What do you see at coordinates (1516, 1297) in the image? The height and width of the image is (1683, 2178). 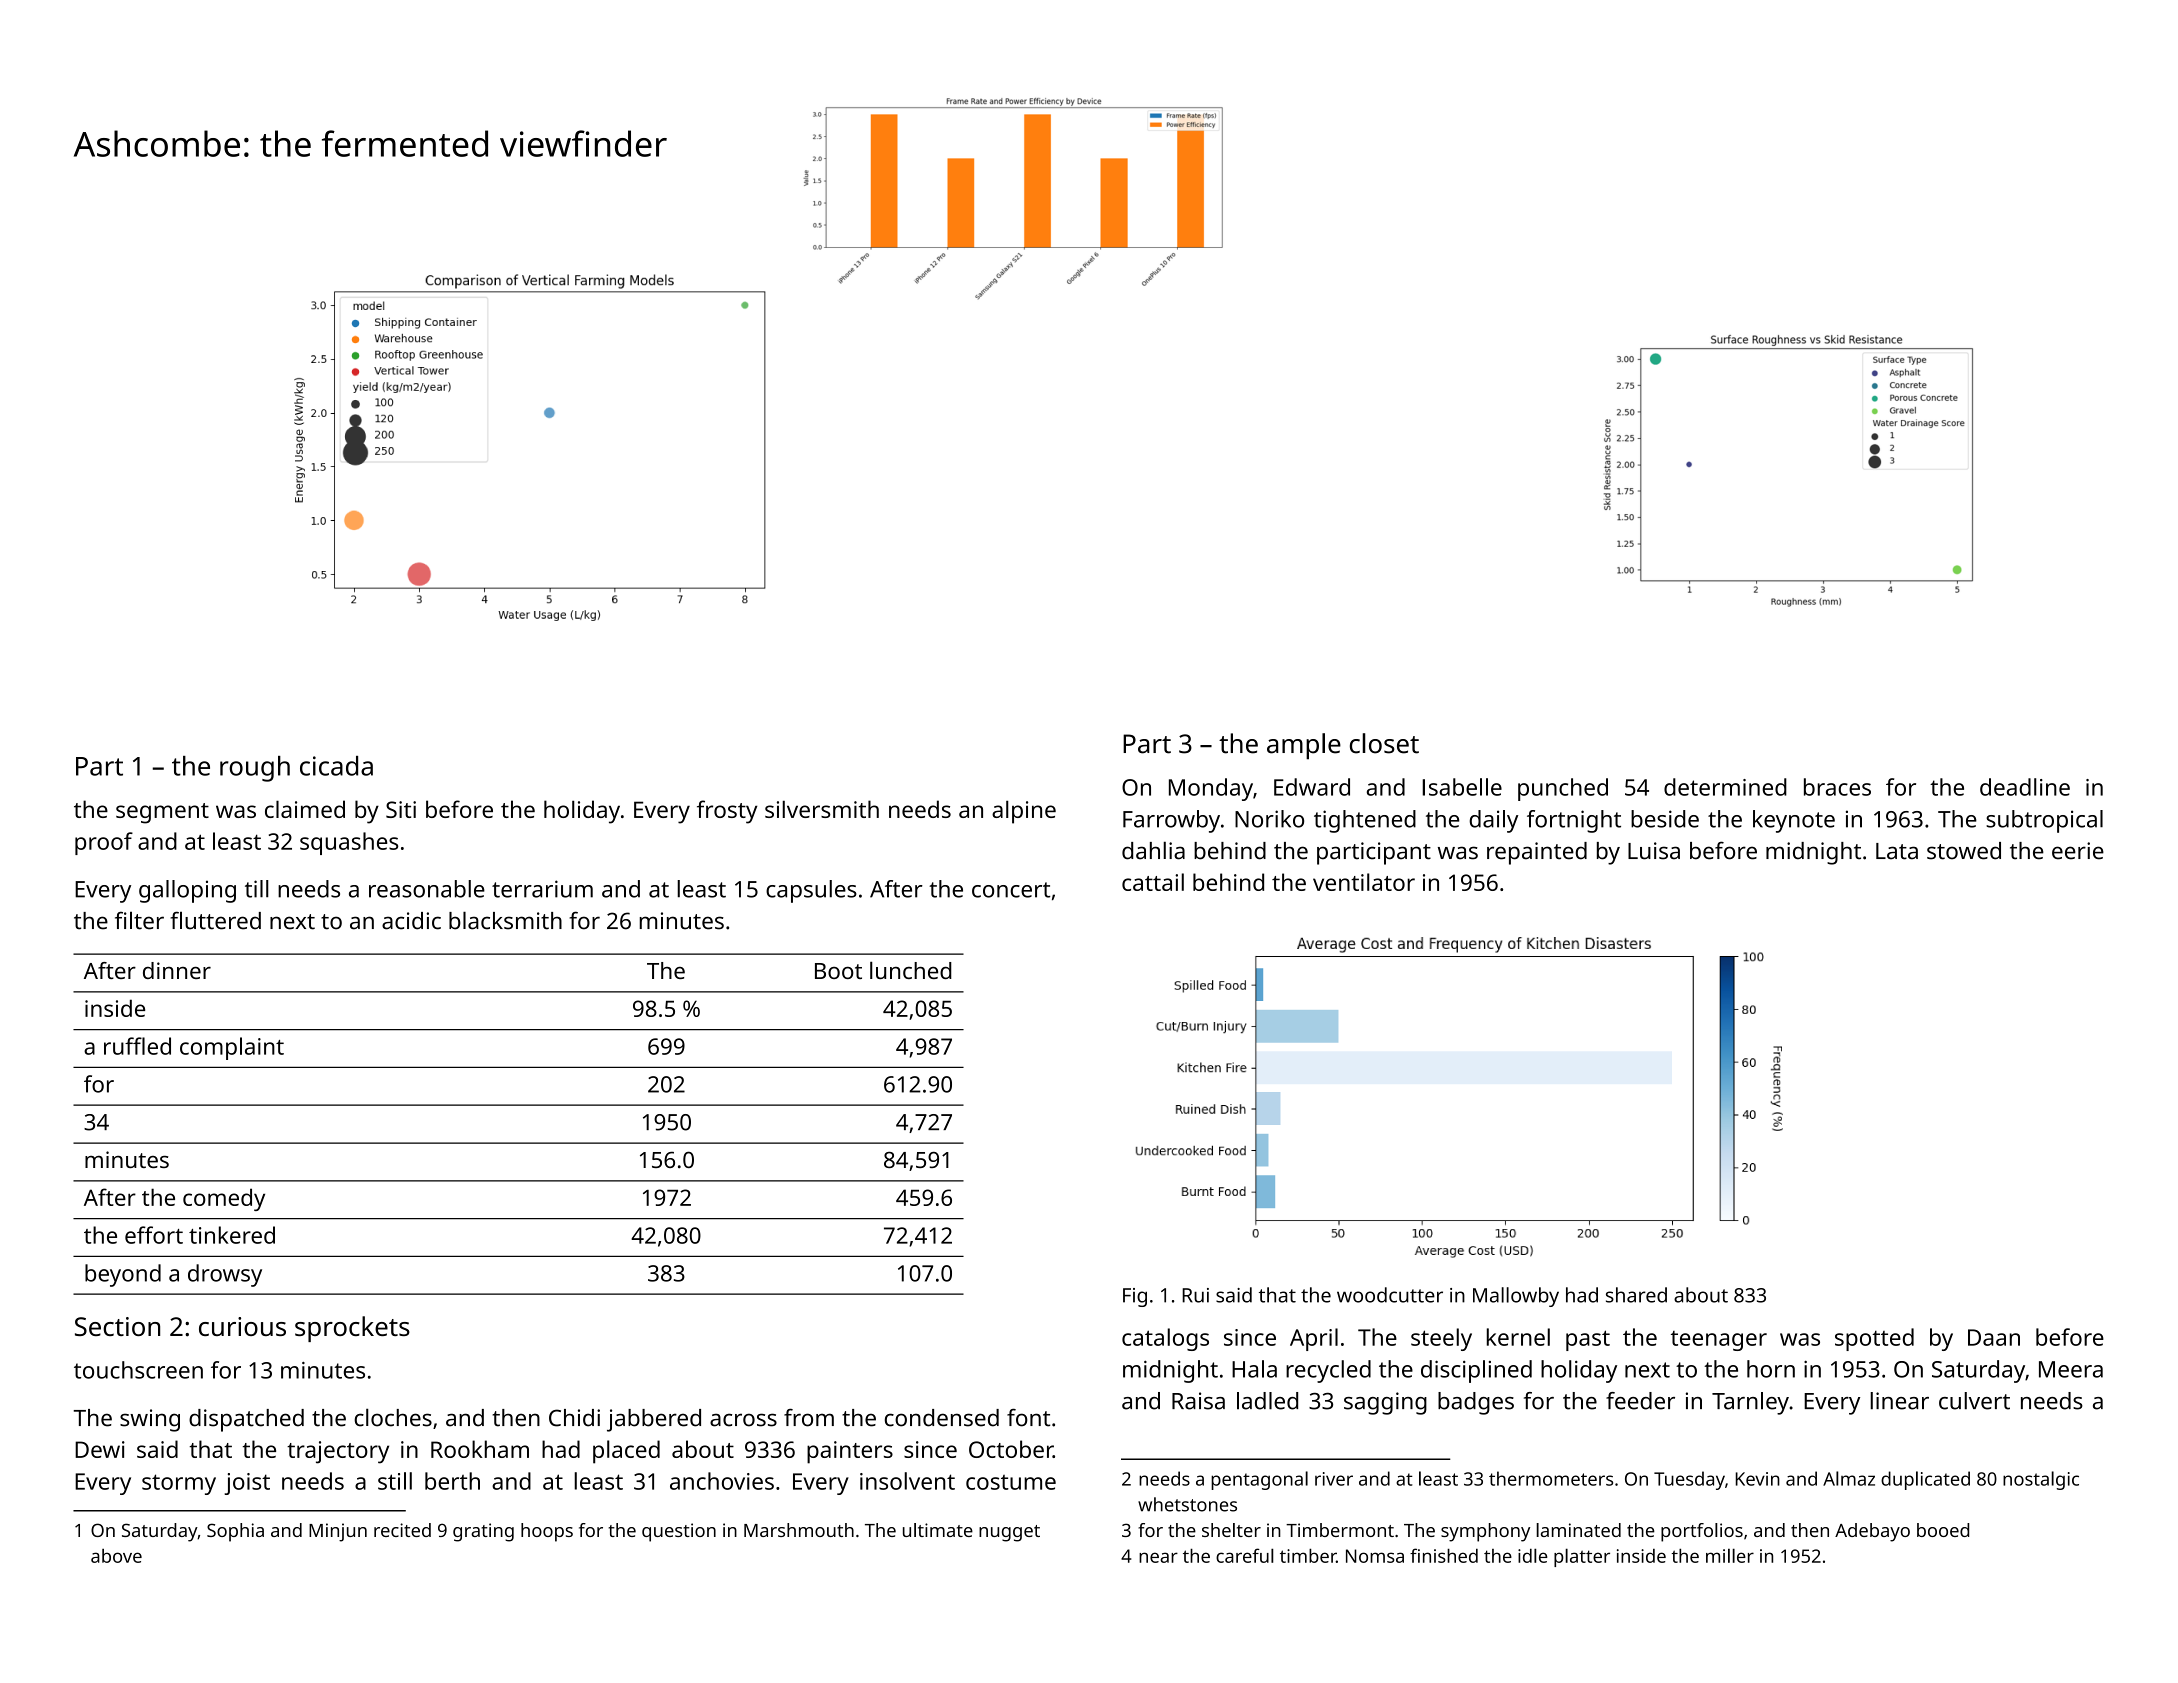 I see `Mallowby` at bounding box center [1516, 1297].
